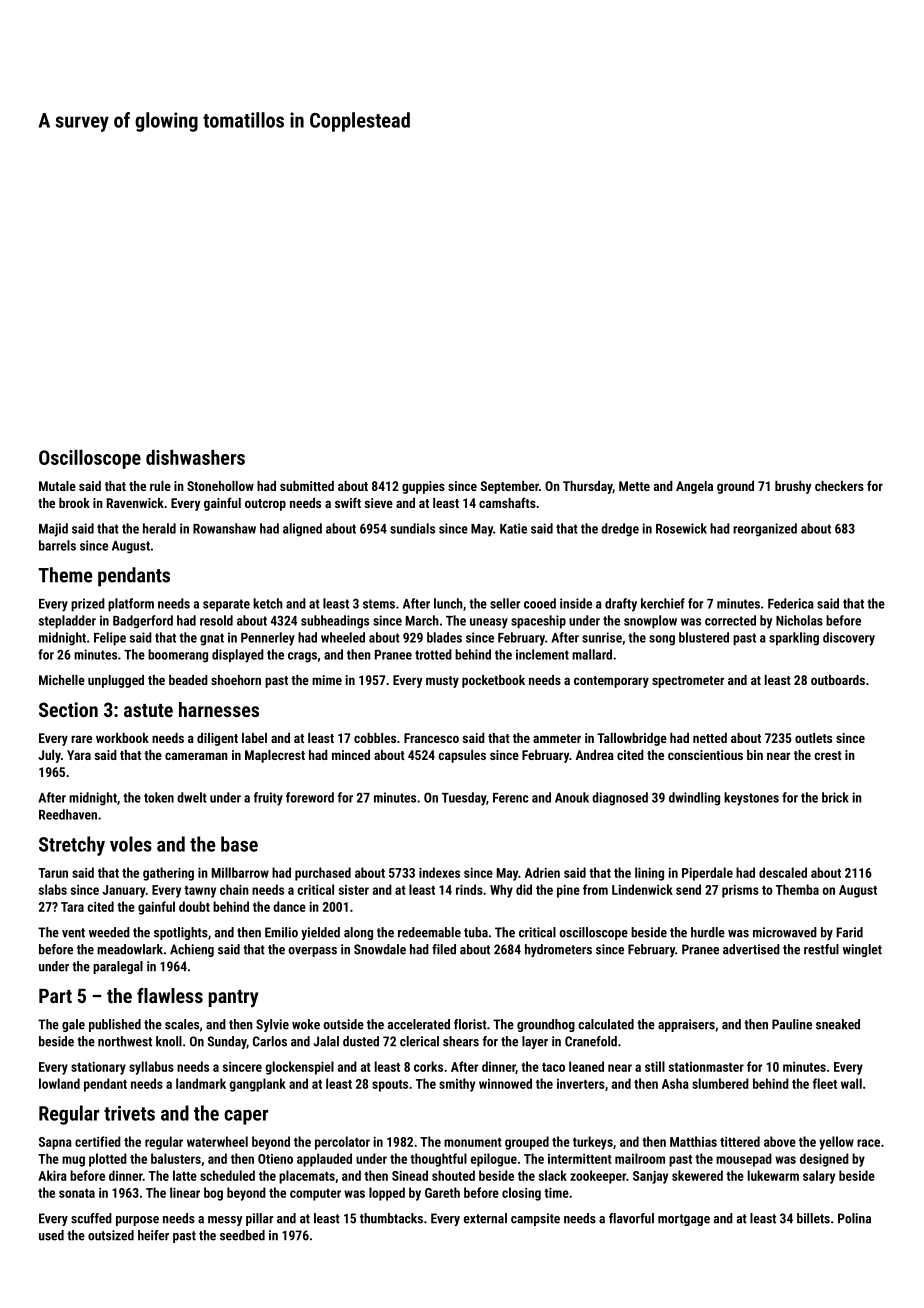  Describe the element at coordinates (217, 1141) in the screenshot. I see `waterwheel` at that location.
